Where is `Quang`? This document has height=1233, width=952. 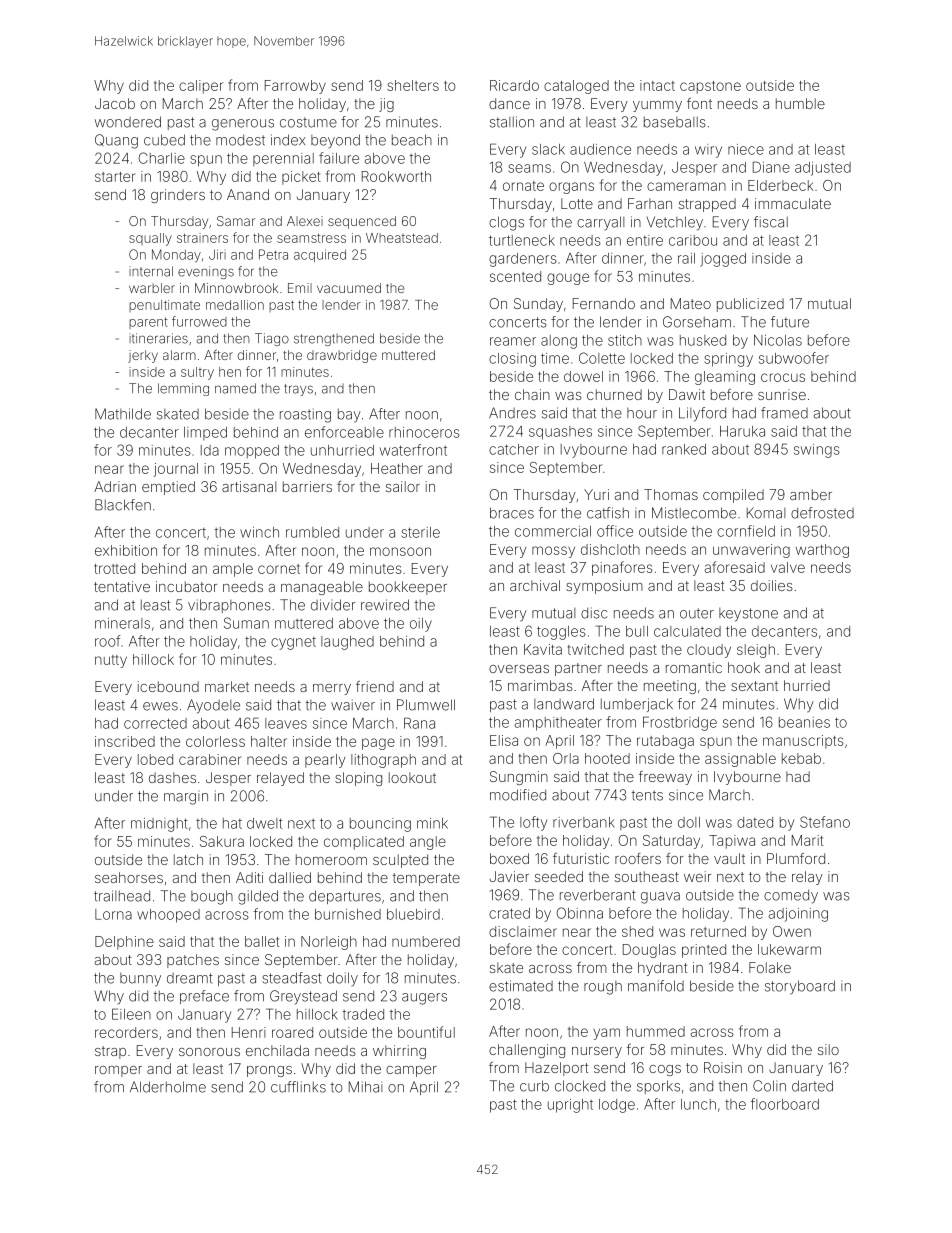
Quang is located at coordinates (116, 141).
